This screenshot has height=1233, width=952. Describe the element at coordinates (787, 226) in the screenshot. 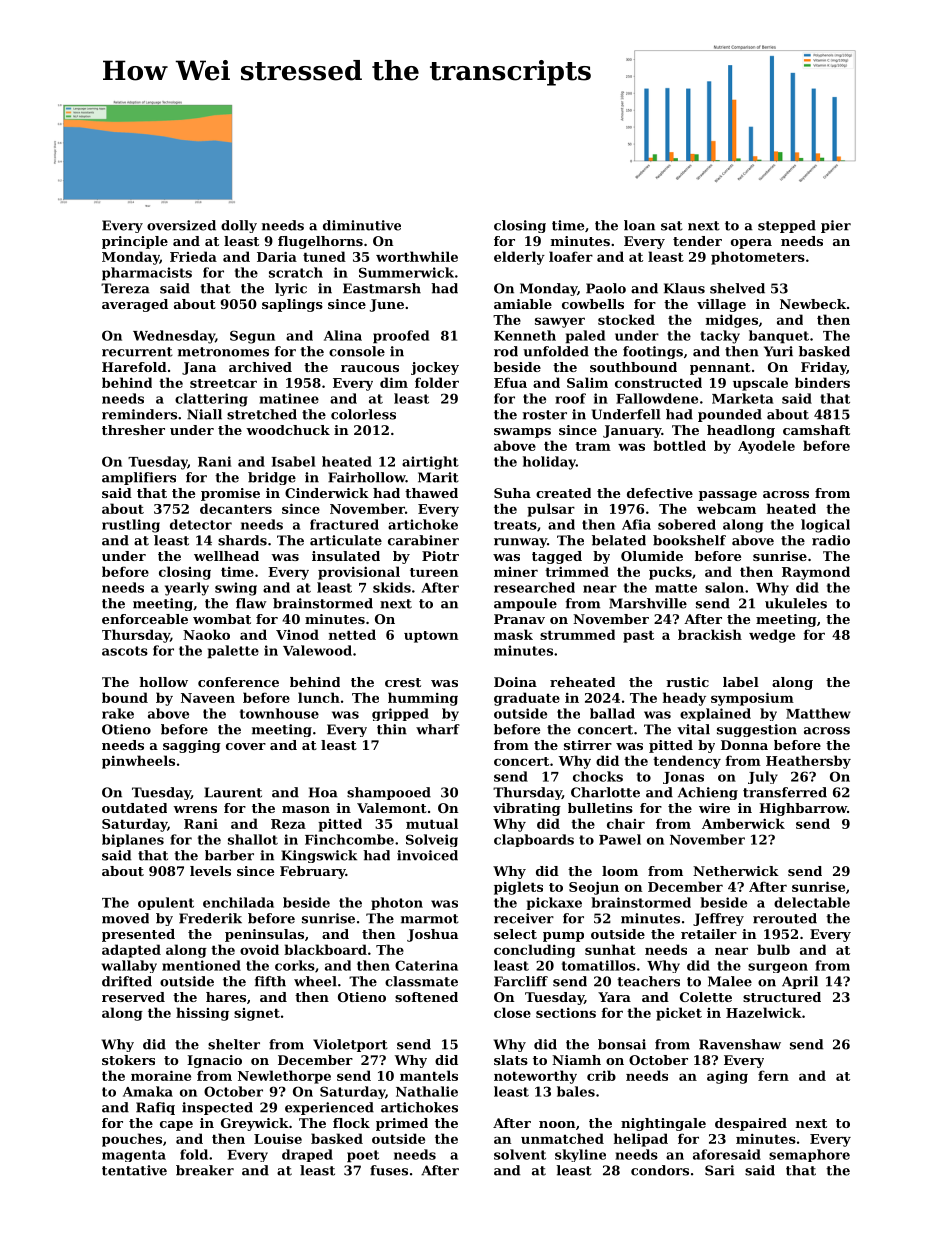

I see `stepped` at that location.
